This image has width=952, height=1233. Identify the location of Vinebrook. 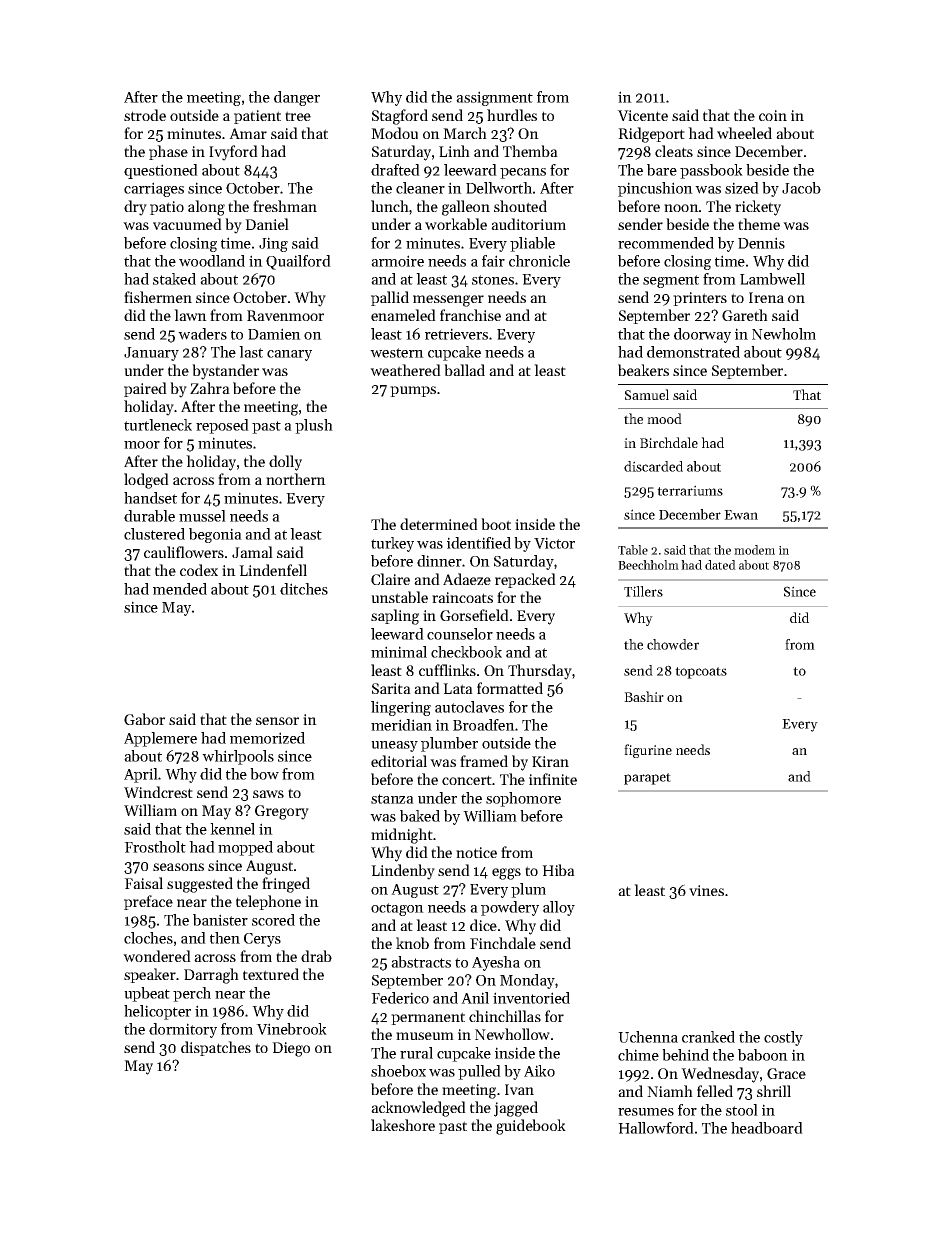
(291, 1029).
